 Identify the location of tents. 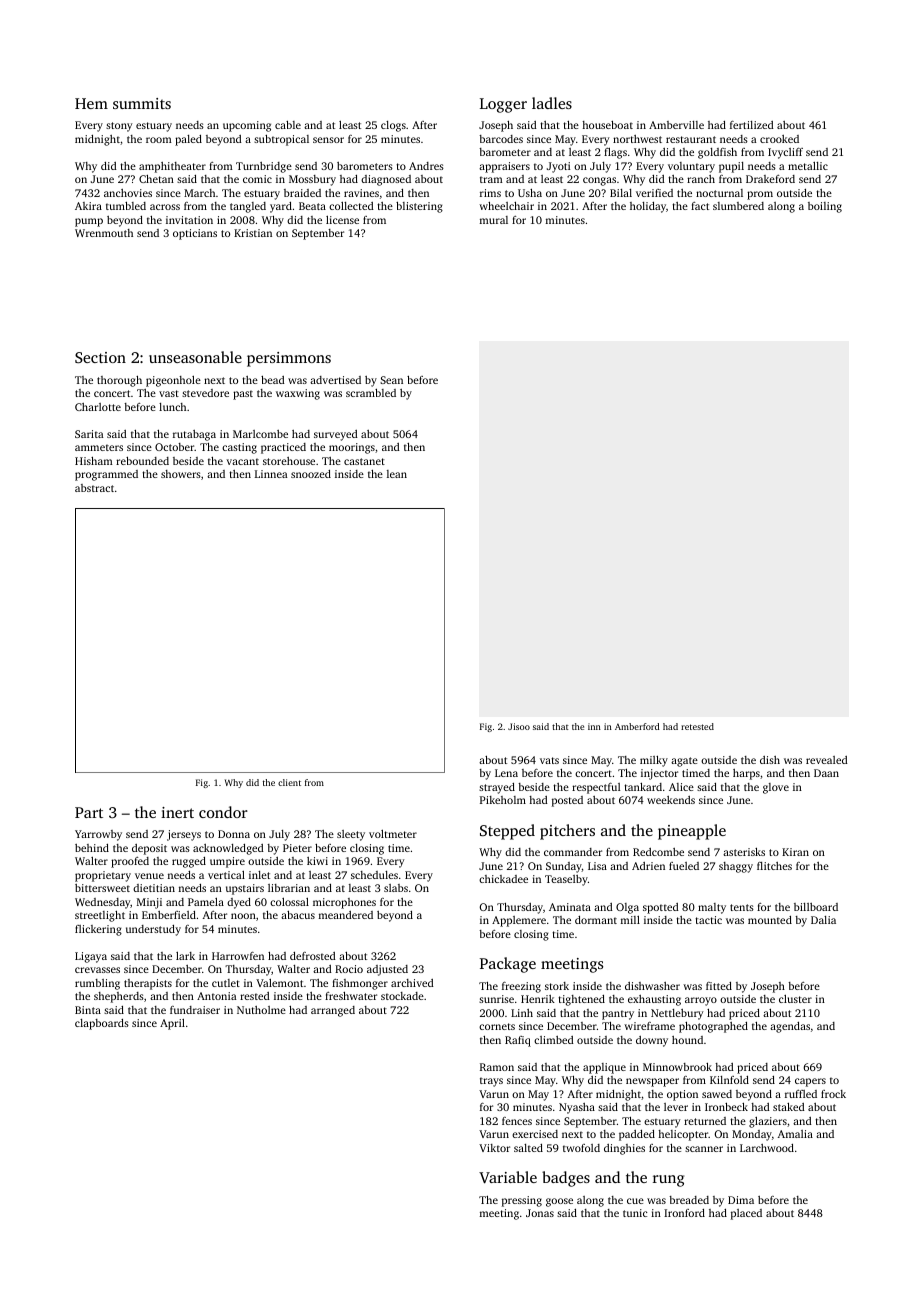
(742, 907).
